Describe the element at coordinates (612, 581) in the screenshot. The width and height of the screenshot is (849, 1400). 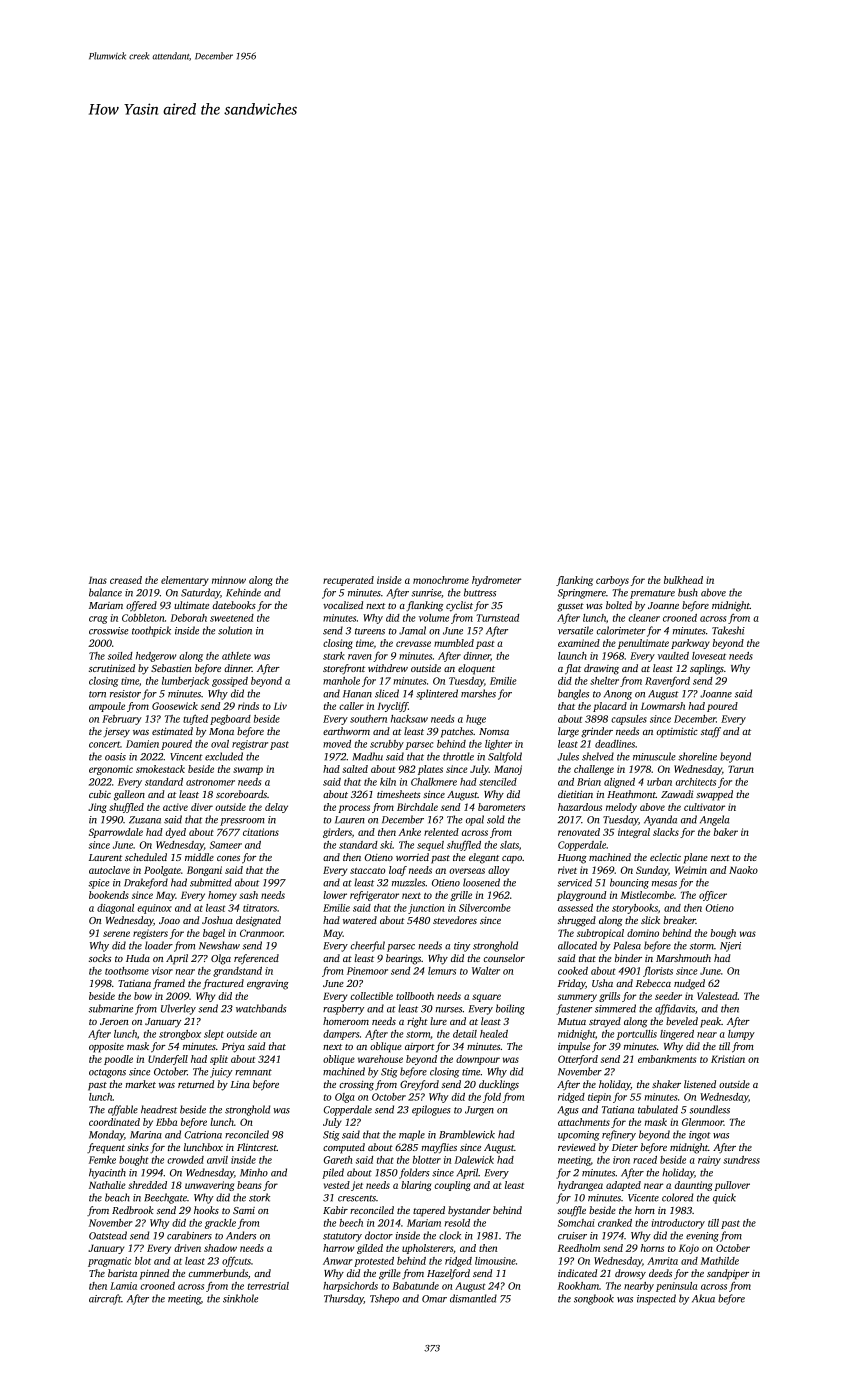
I see `carboys` at that location.
